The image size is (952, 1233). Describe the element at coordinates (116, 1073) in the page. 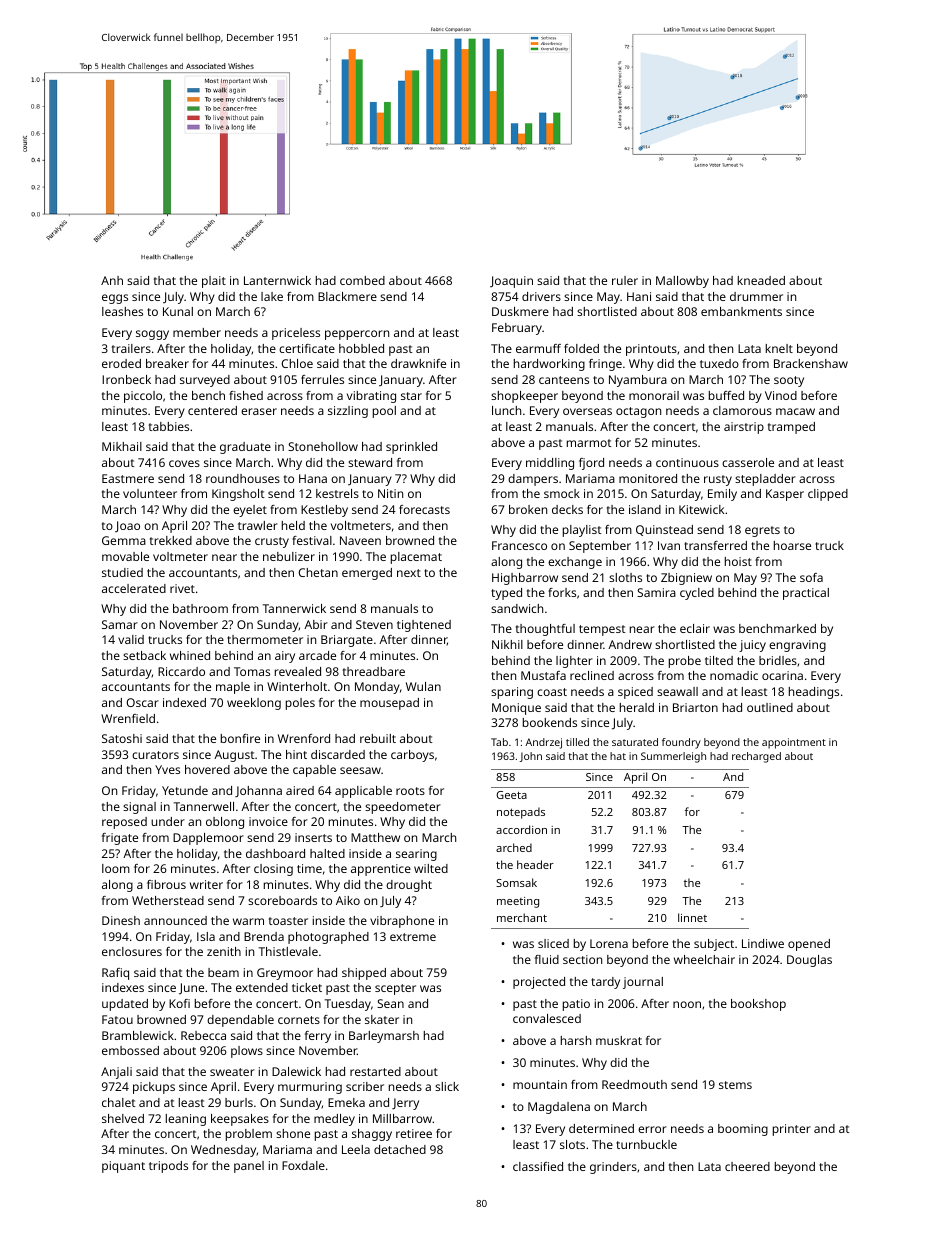

I see `Anjali` at that location.
